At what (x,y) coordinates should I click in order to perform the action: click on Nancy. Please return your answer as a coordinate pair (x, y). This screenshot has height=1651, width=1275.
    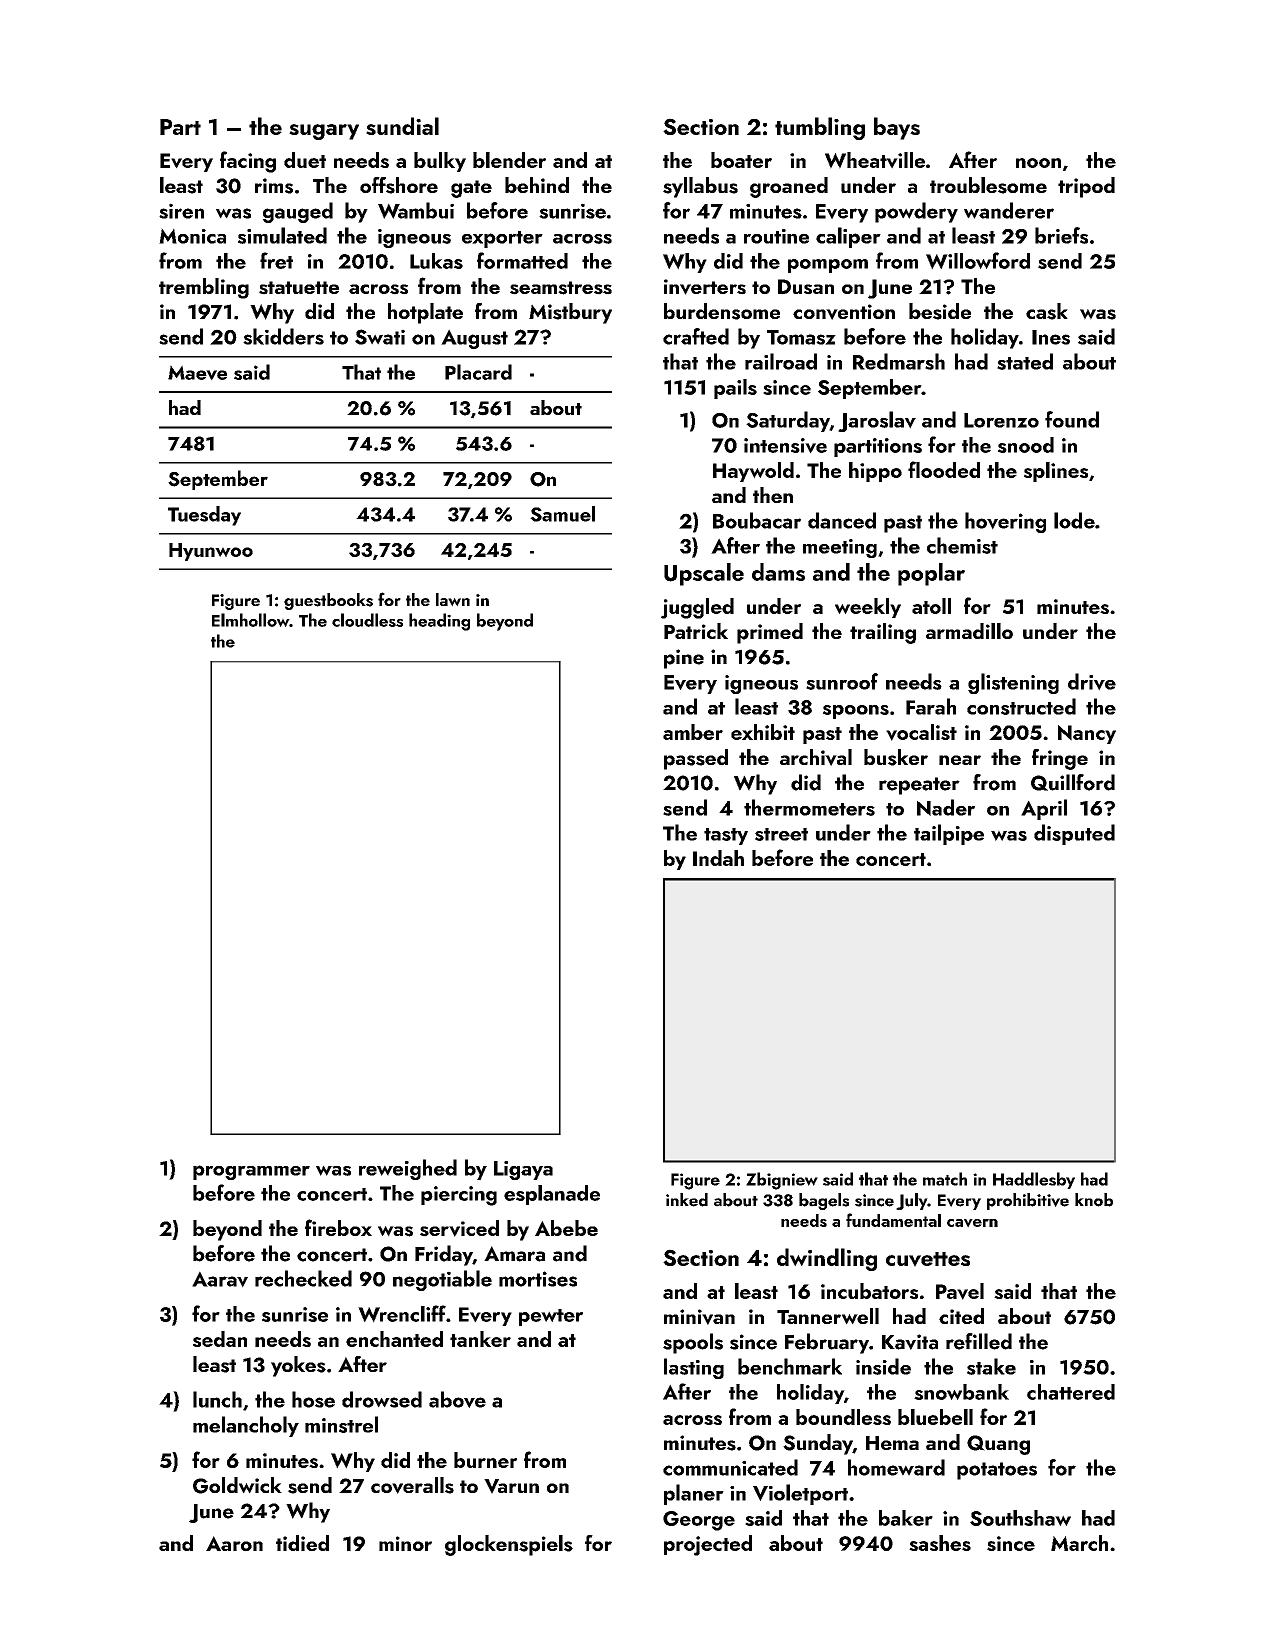
    Looking at the image, I should click on (1087, 734).
